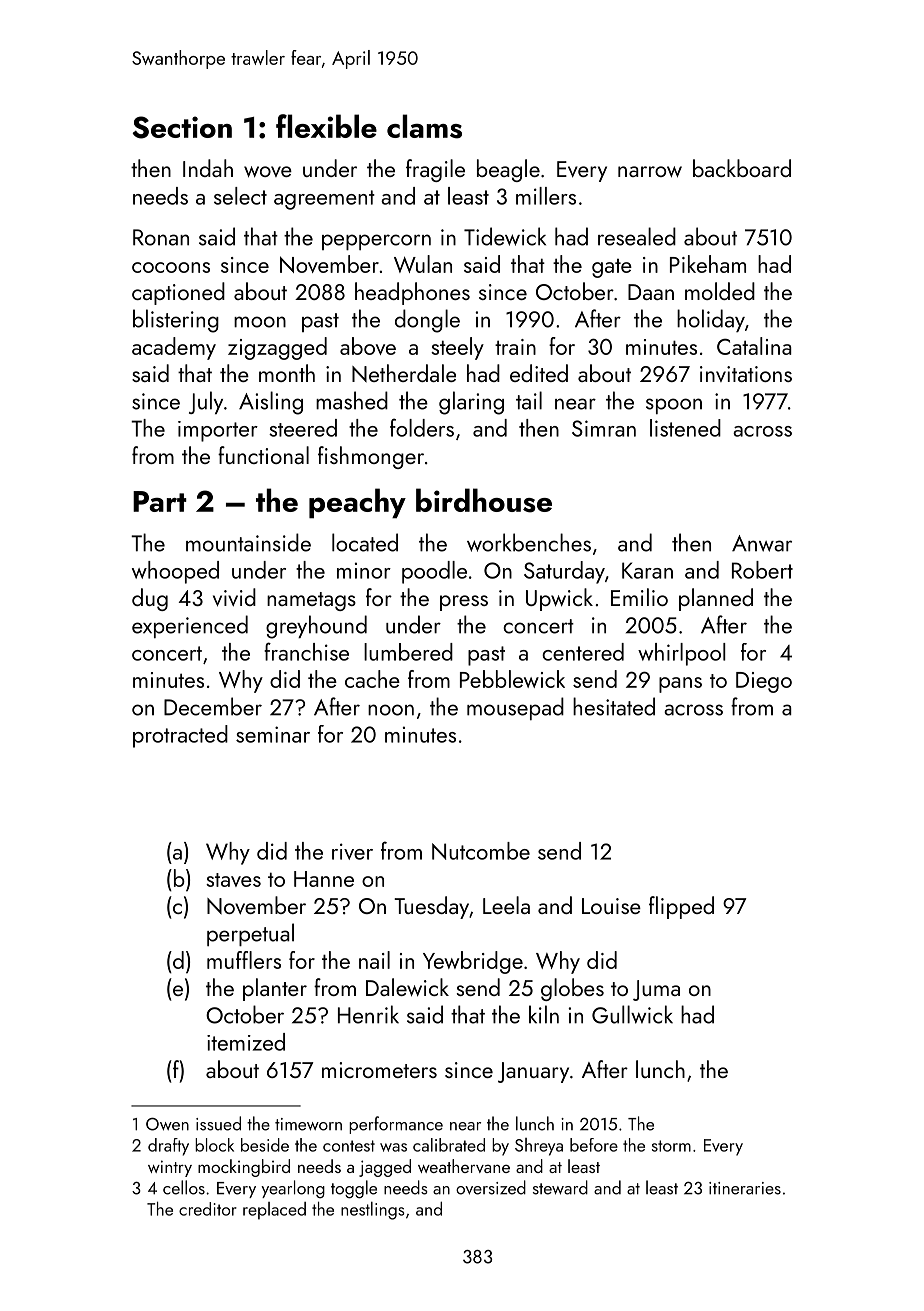  What do you see at coordinates (681, 907) in the screenshot?
I see `flipped` at bounding box center [681, 907].
